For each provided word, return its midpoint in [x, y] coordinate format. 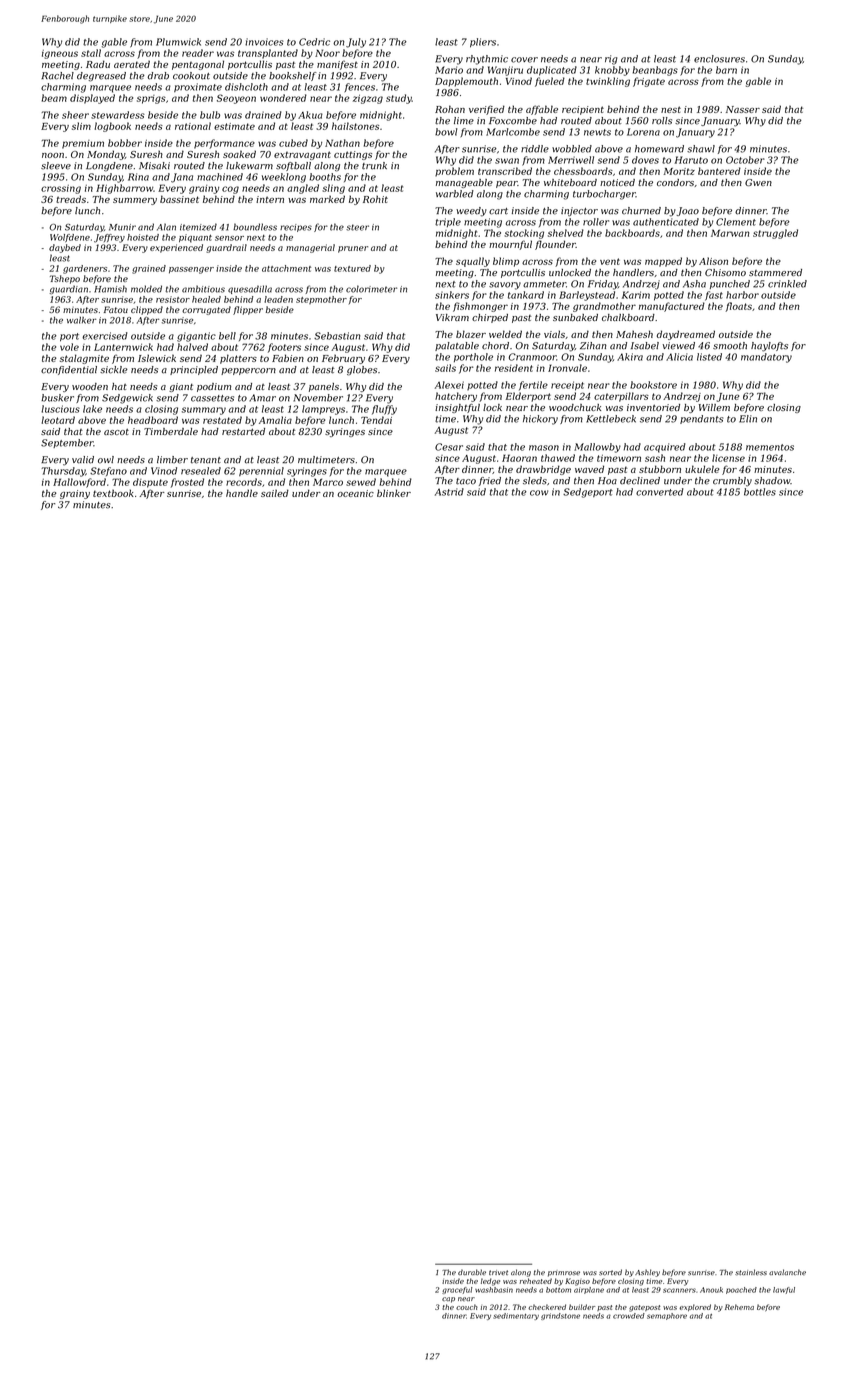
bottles [760, 492]
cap [448, 1300]
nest [671, 109]
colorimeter [371, 289]
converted [660, 492]
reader [198, 53]
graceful [457, 1290]
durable [472, 1272]
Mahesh [634, 334]
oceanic [356, 493]
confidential [69, 370]
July [356, 43]
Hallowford [79, 483]
